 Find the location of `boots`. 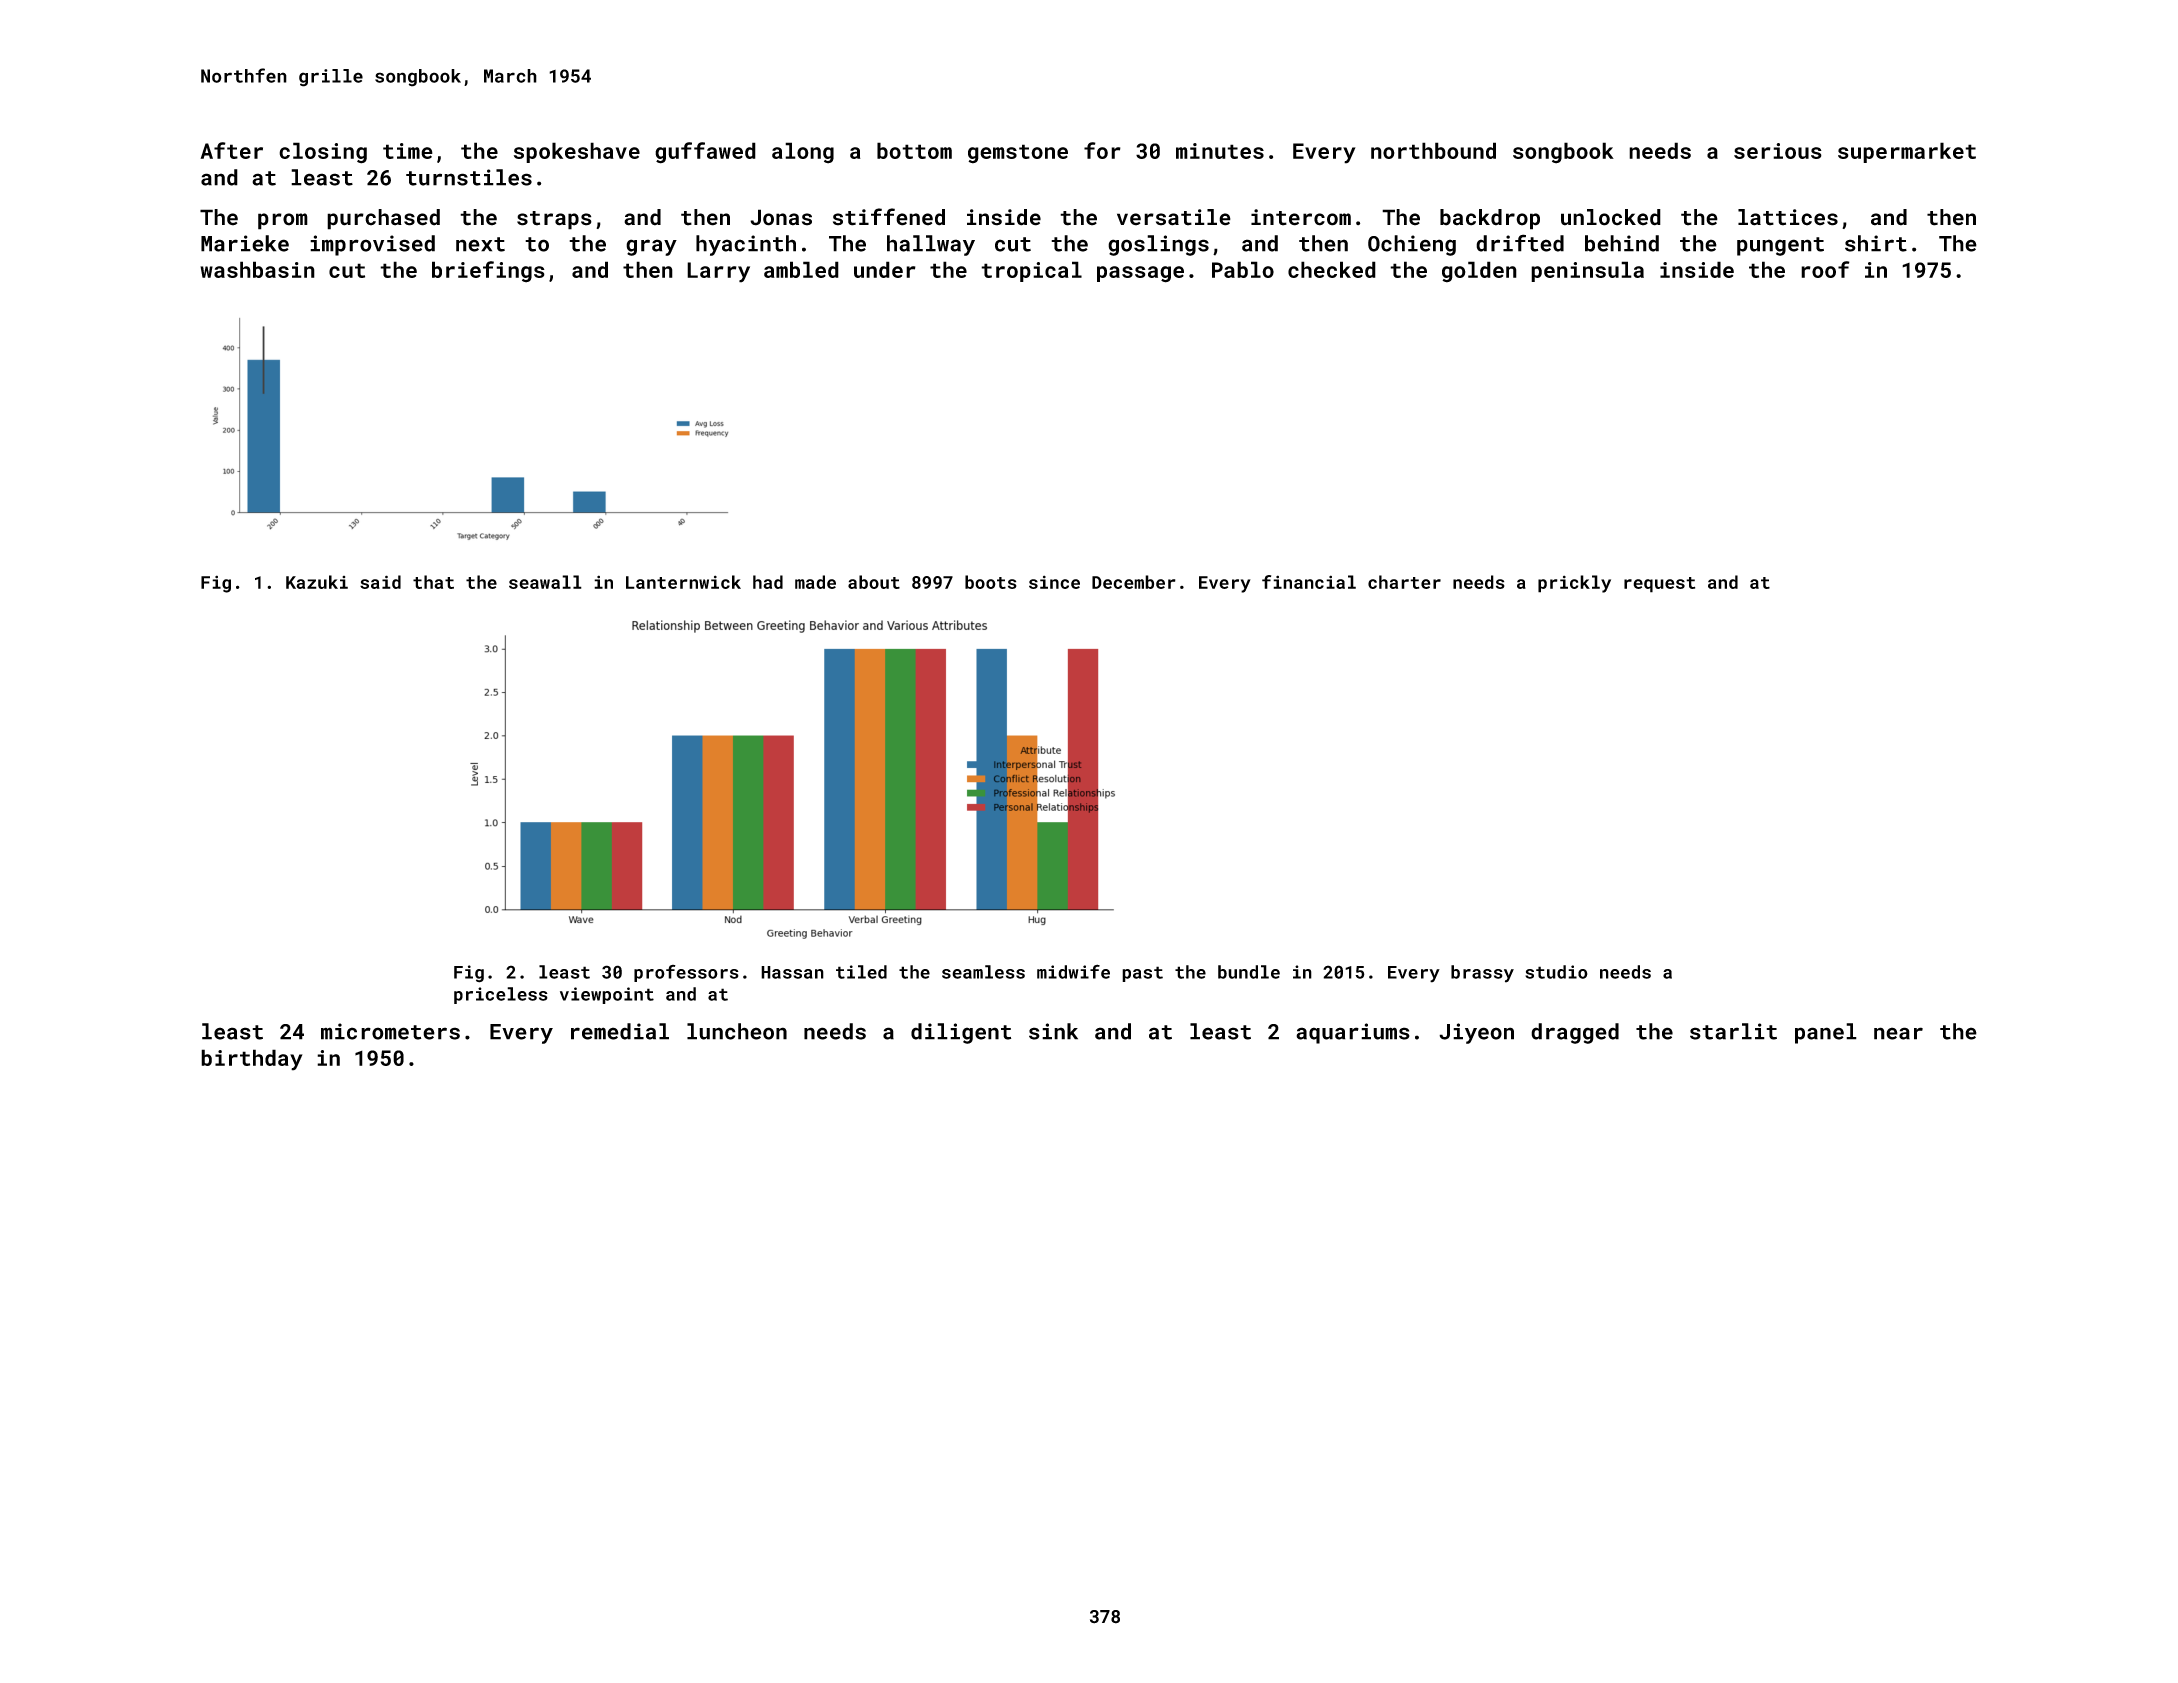

boots is located at coordinates (991, 582).
